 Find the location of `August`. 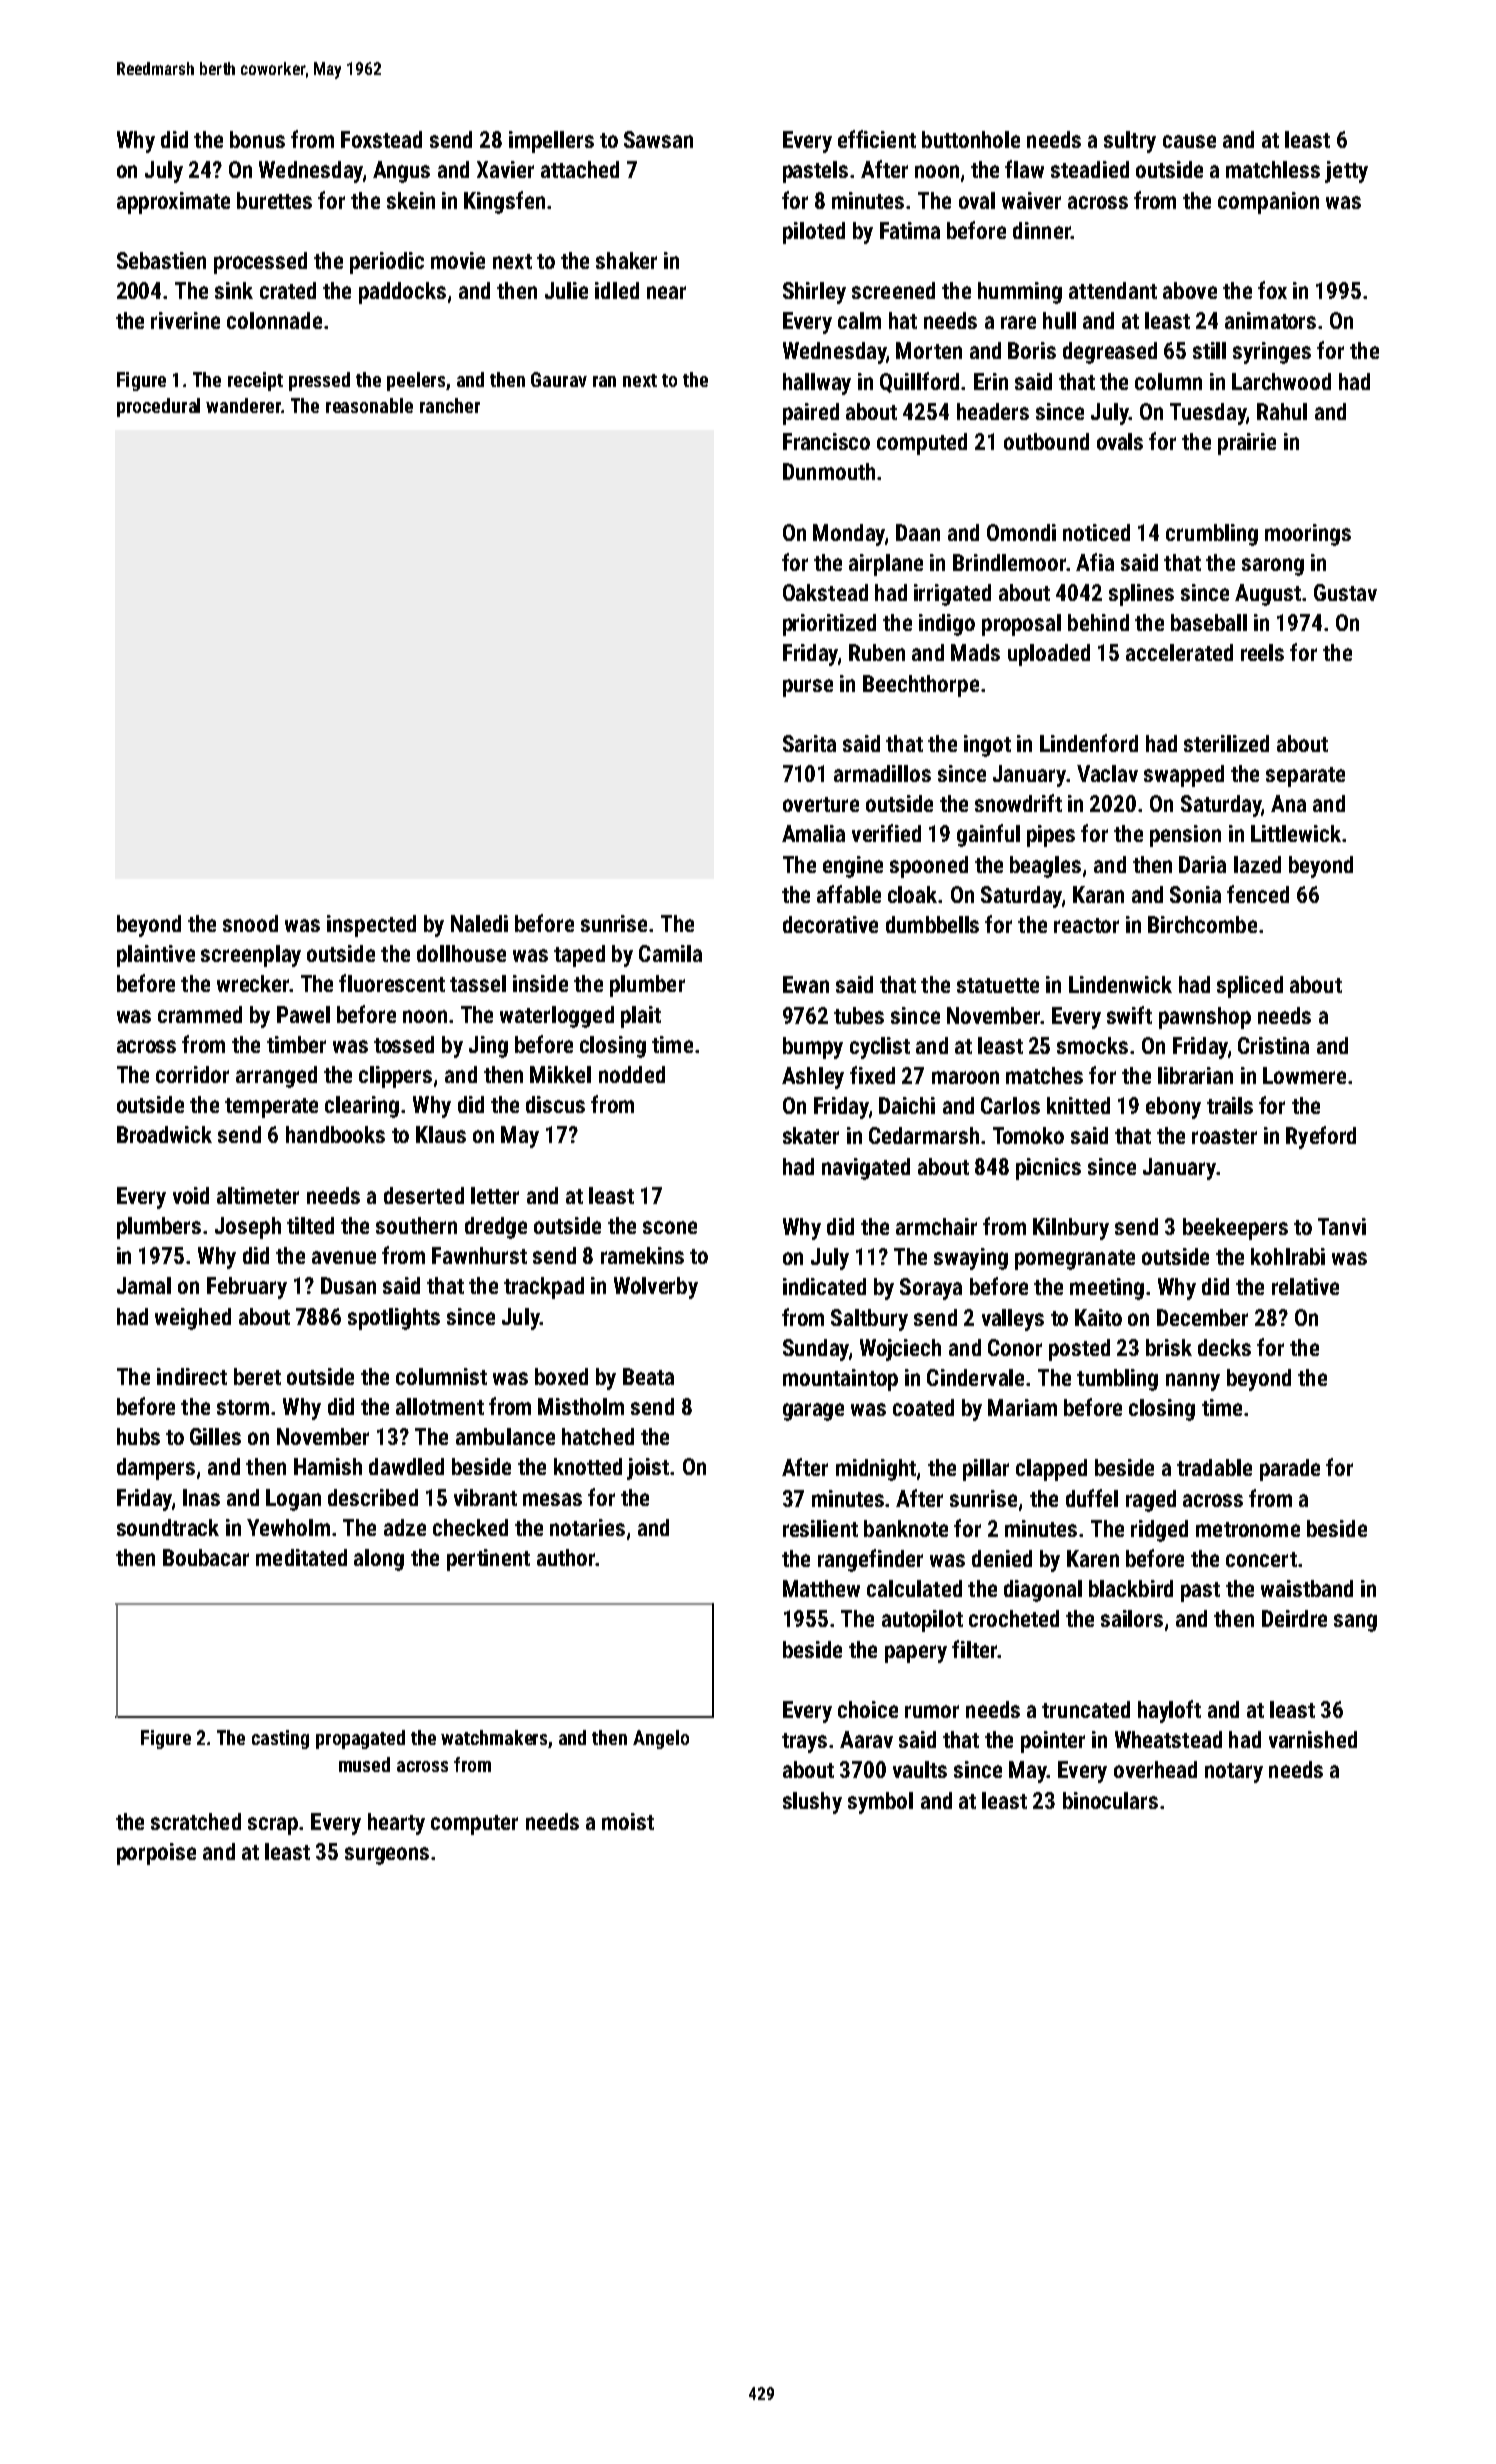

August is located at coordinates (1268, 595).
